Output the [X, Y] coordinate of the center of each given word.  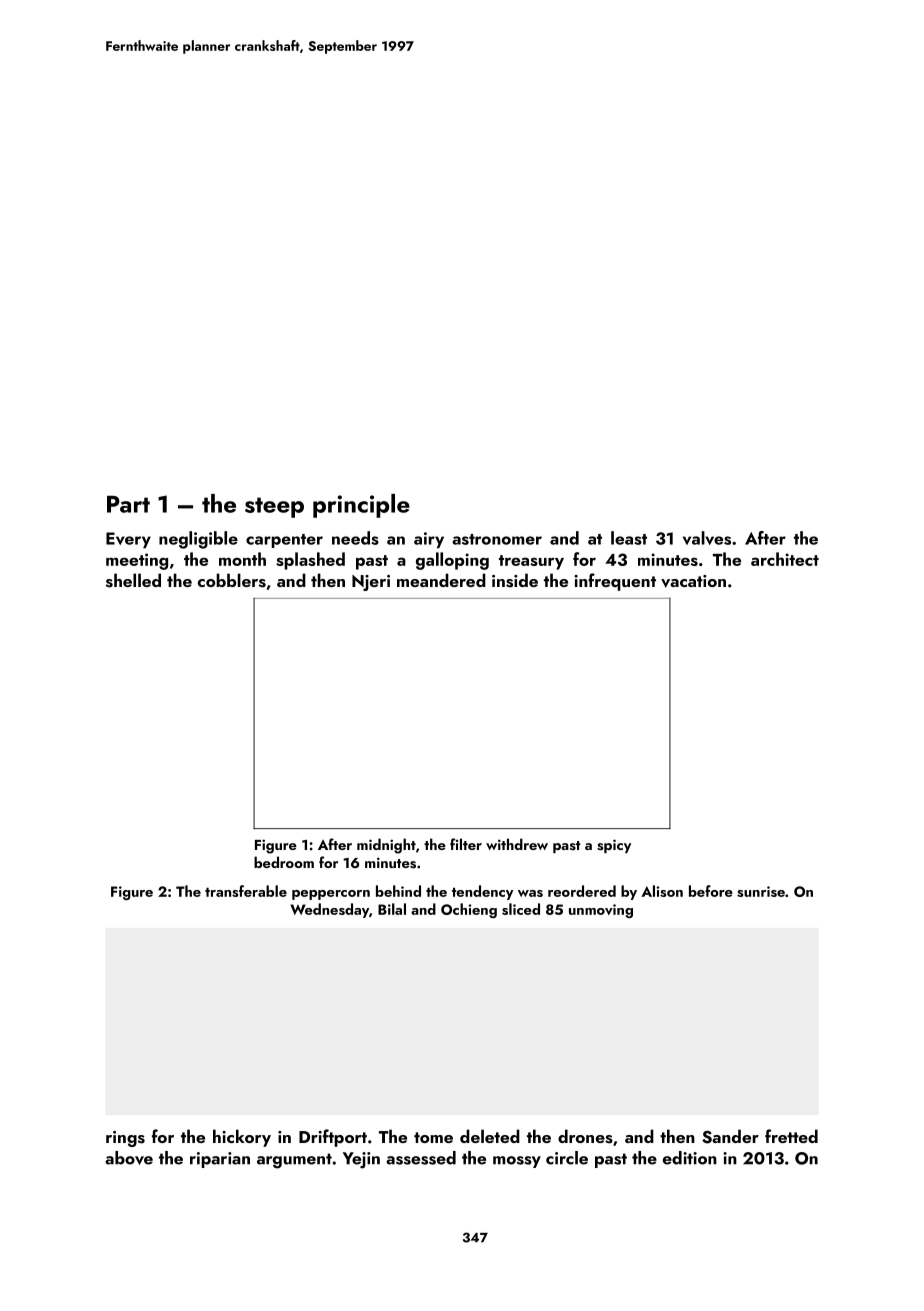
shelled [133, 580]
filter [466, 844]
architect [785, 559]
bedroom [284, 862]
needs [355, 538]
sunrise [761, 891]
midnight [386, 846]
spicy [614, 846]
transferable [246, 891]
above [129, 1158]
